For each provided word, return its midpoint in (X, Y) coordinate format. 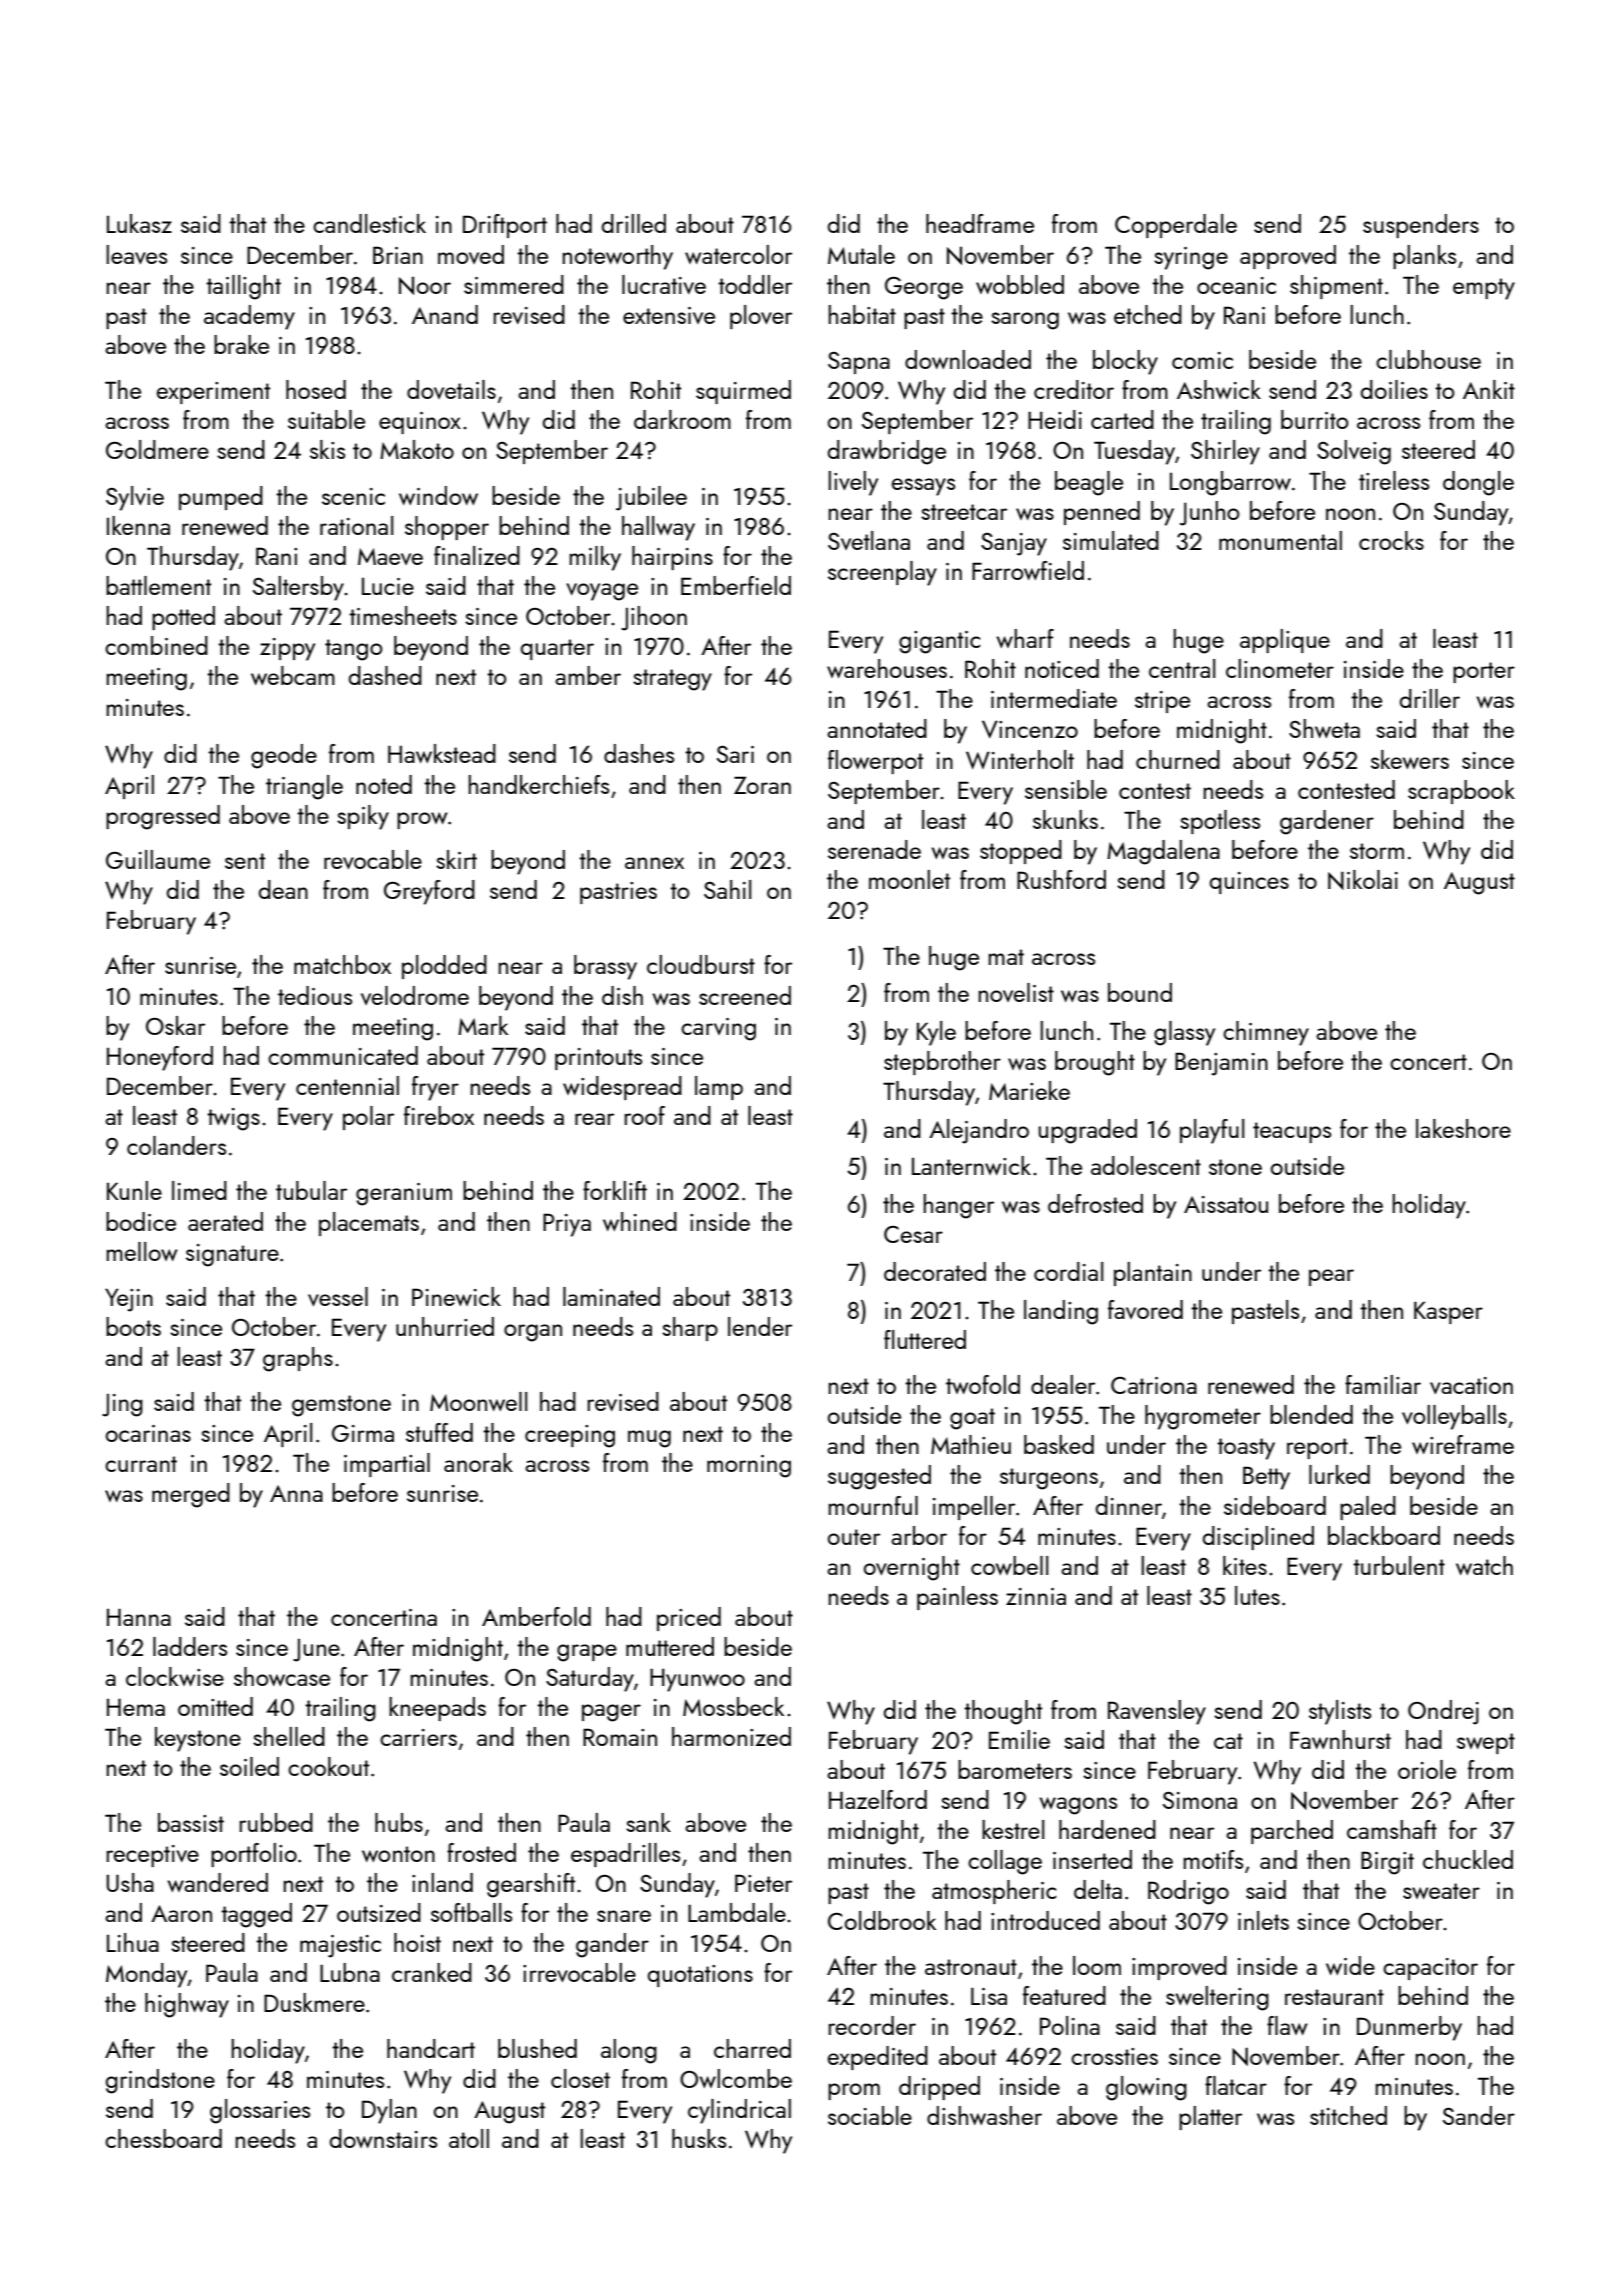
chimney (1266, 1033)
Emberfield (736, 585)
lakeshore (1463, 1128)
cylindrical (739, 2111)
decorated (935, 1271)
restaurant (1334, 1997)
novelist (1016, 992)
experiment (213, 393)
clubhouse (1428, 359)
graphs (298, 1359)
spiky (363, 817)
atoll (469, 2138)
